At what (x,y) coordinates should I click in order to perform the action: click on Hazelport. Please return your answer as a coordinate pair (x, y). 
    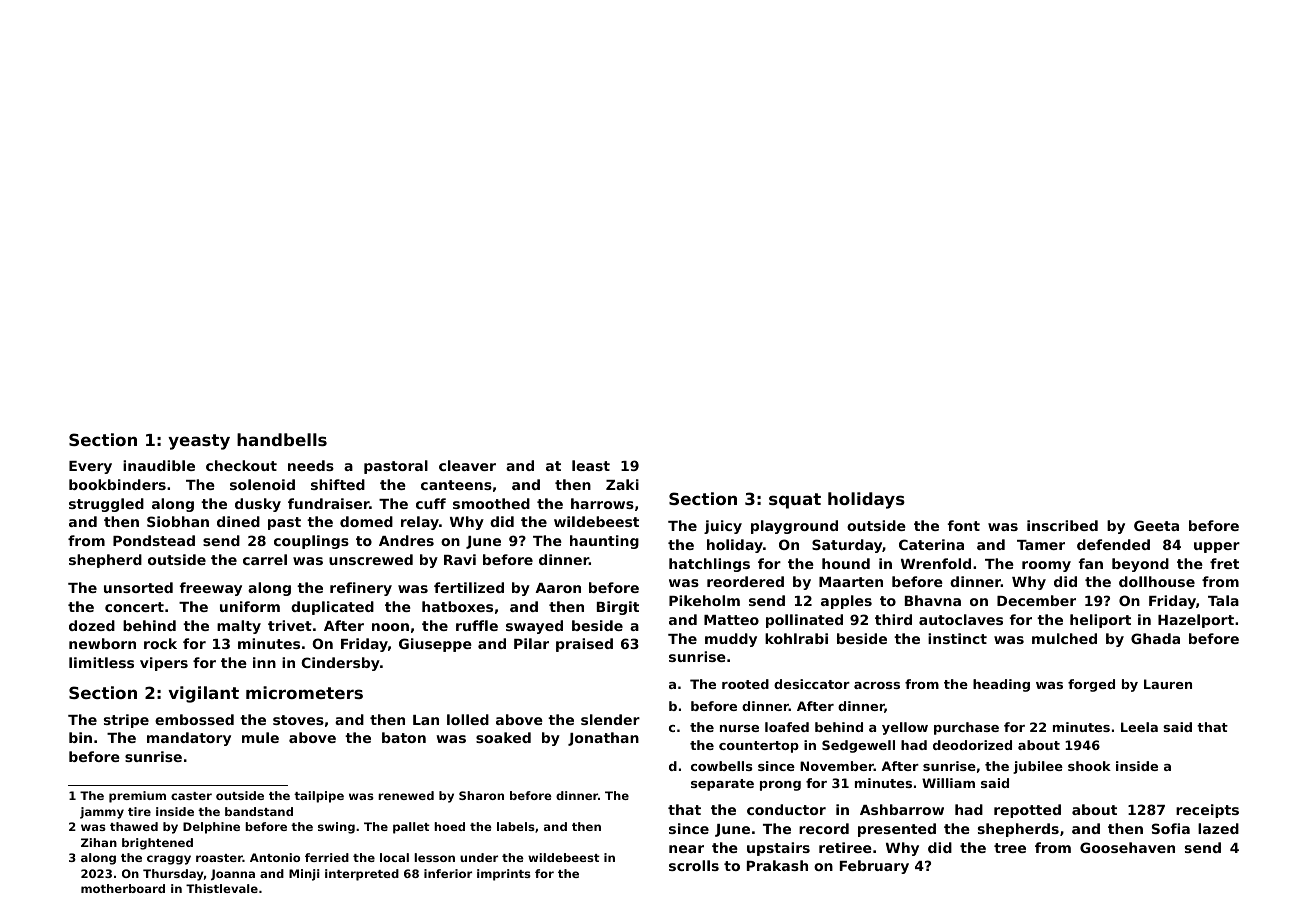
    Looking at the image, I should click on (1196, 621).
